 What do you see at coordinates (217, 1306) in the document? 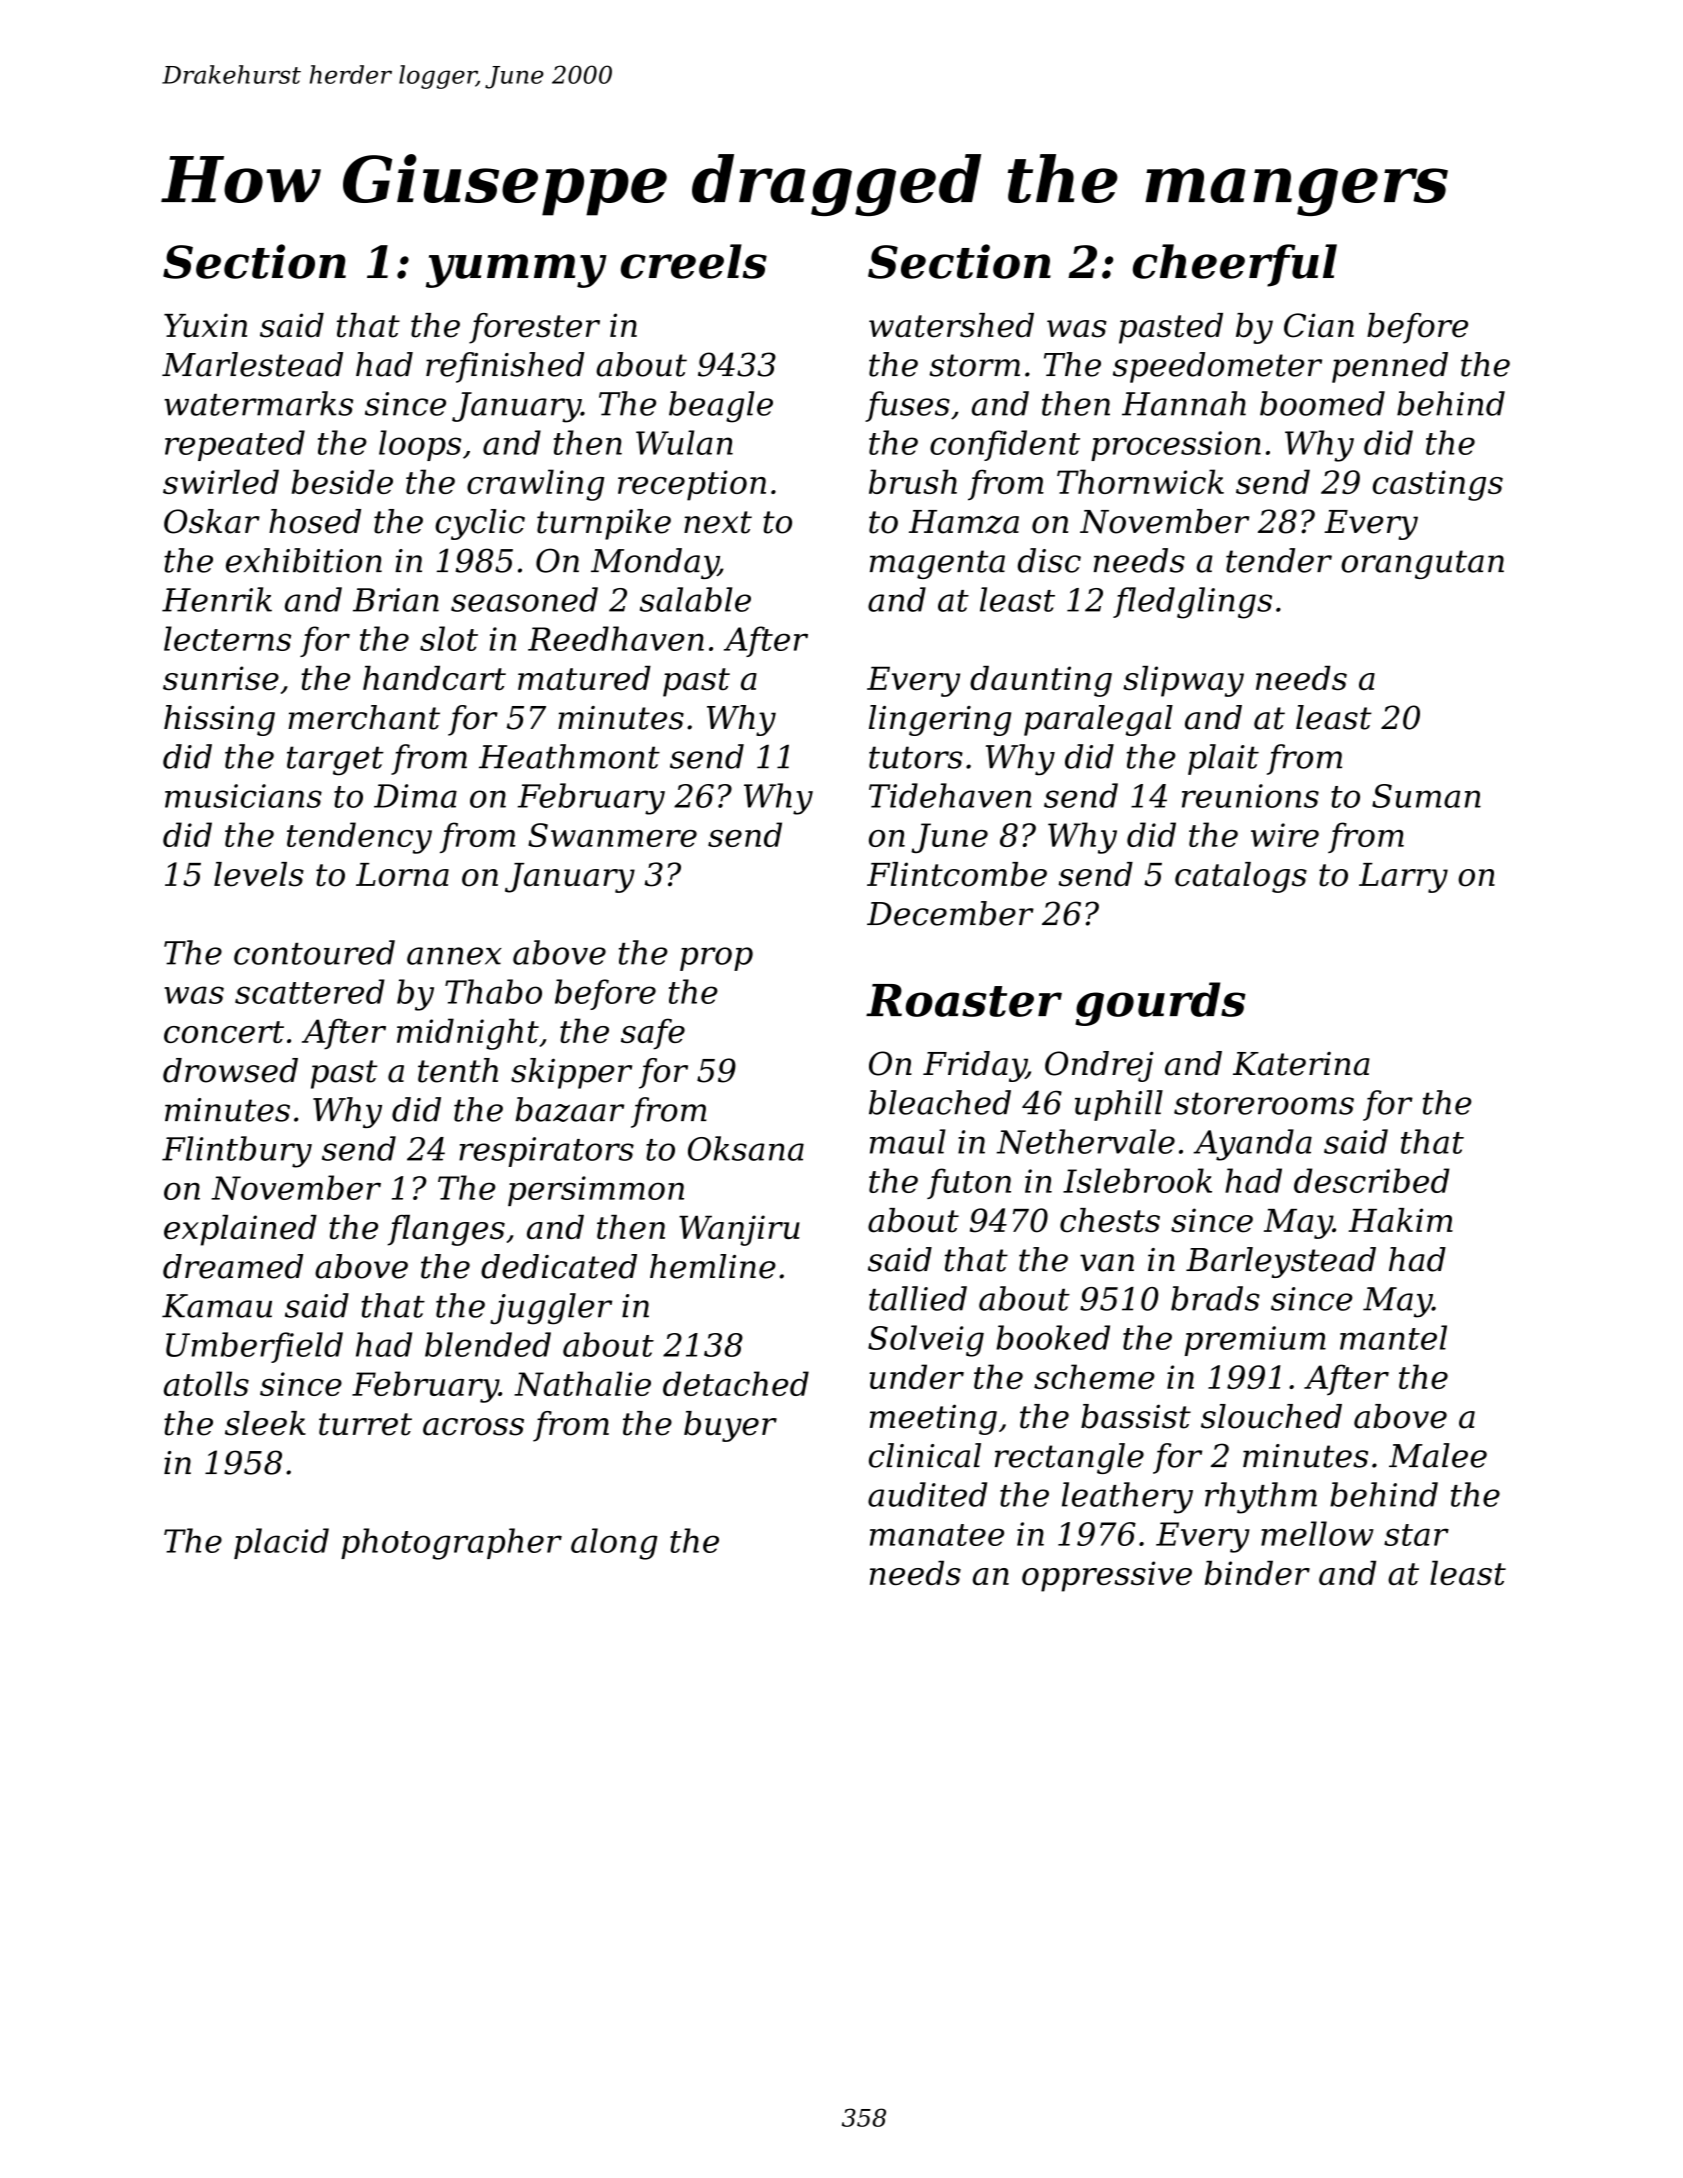
I see `Kamau` at bounding box center [217, 1306].
